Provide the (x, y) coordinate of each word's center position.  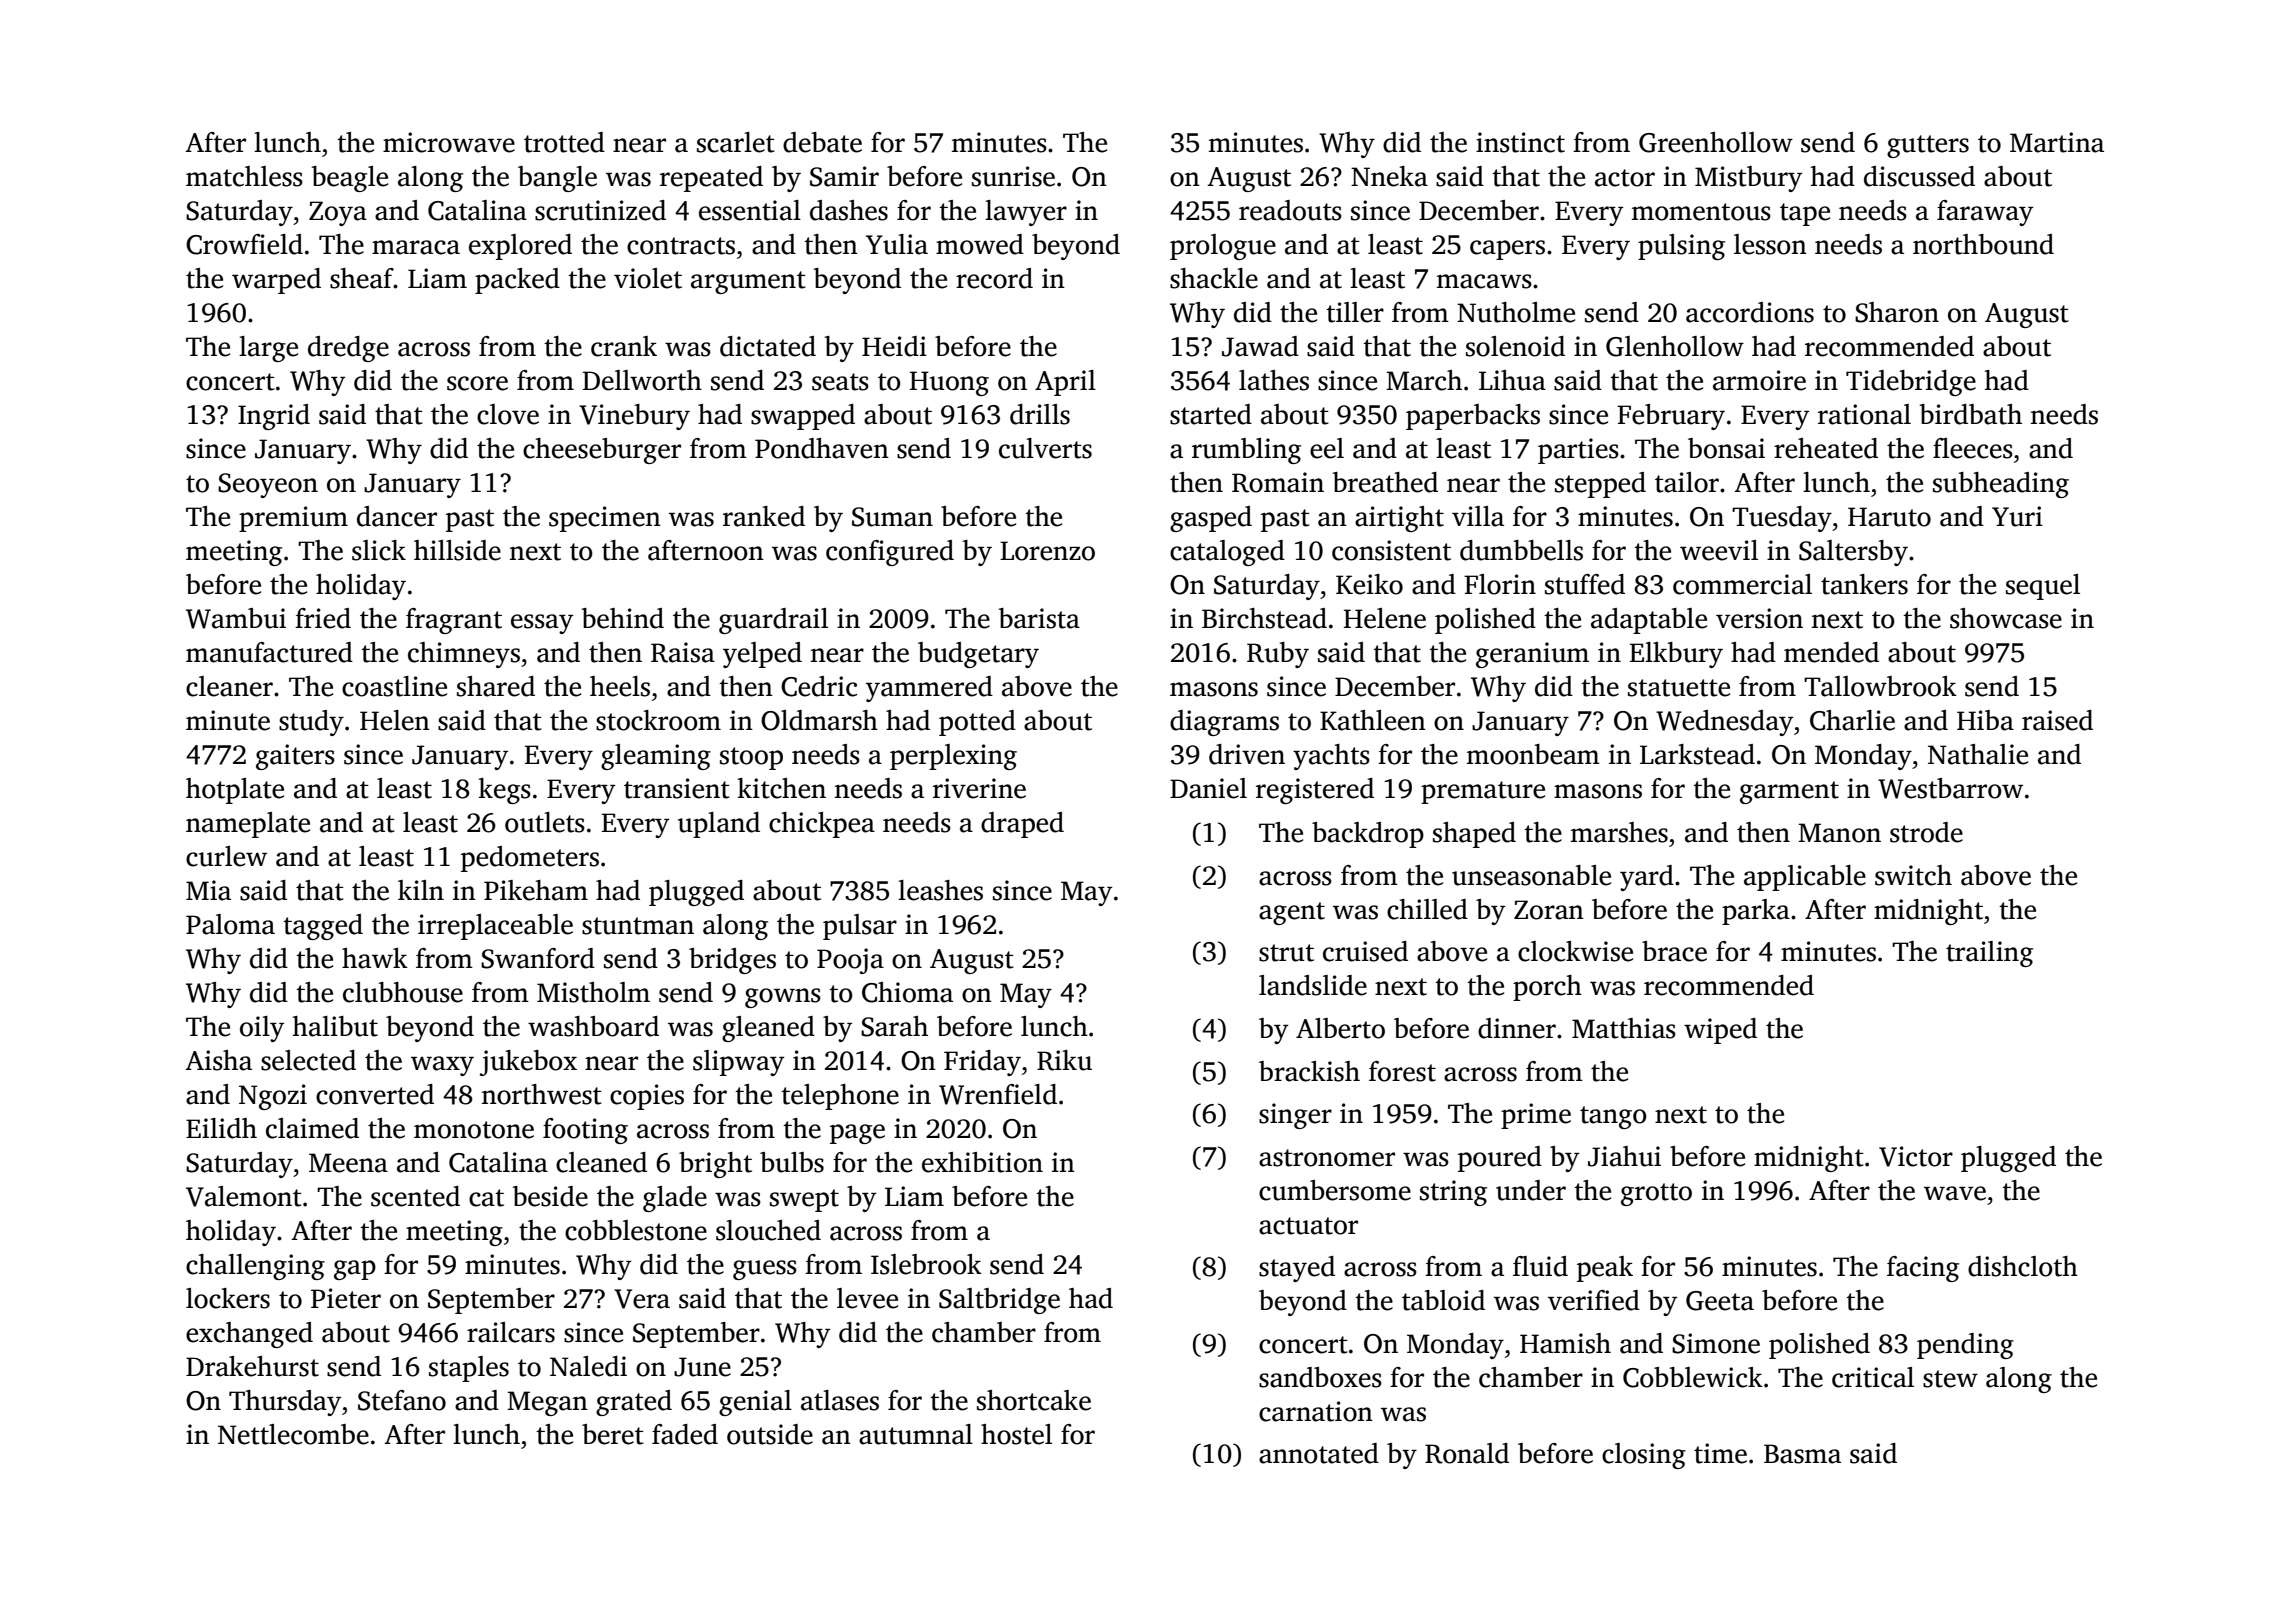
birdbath (1971, 414)
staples (469, 1369)
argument (748, 282)
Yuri (2017, 516)
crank (624, 346)
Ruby (1278, 655)
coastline (394, 686)
